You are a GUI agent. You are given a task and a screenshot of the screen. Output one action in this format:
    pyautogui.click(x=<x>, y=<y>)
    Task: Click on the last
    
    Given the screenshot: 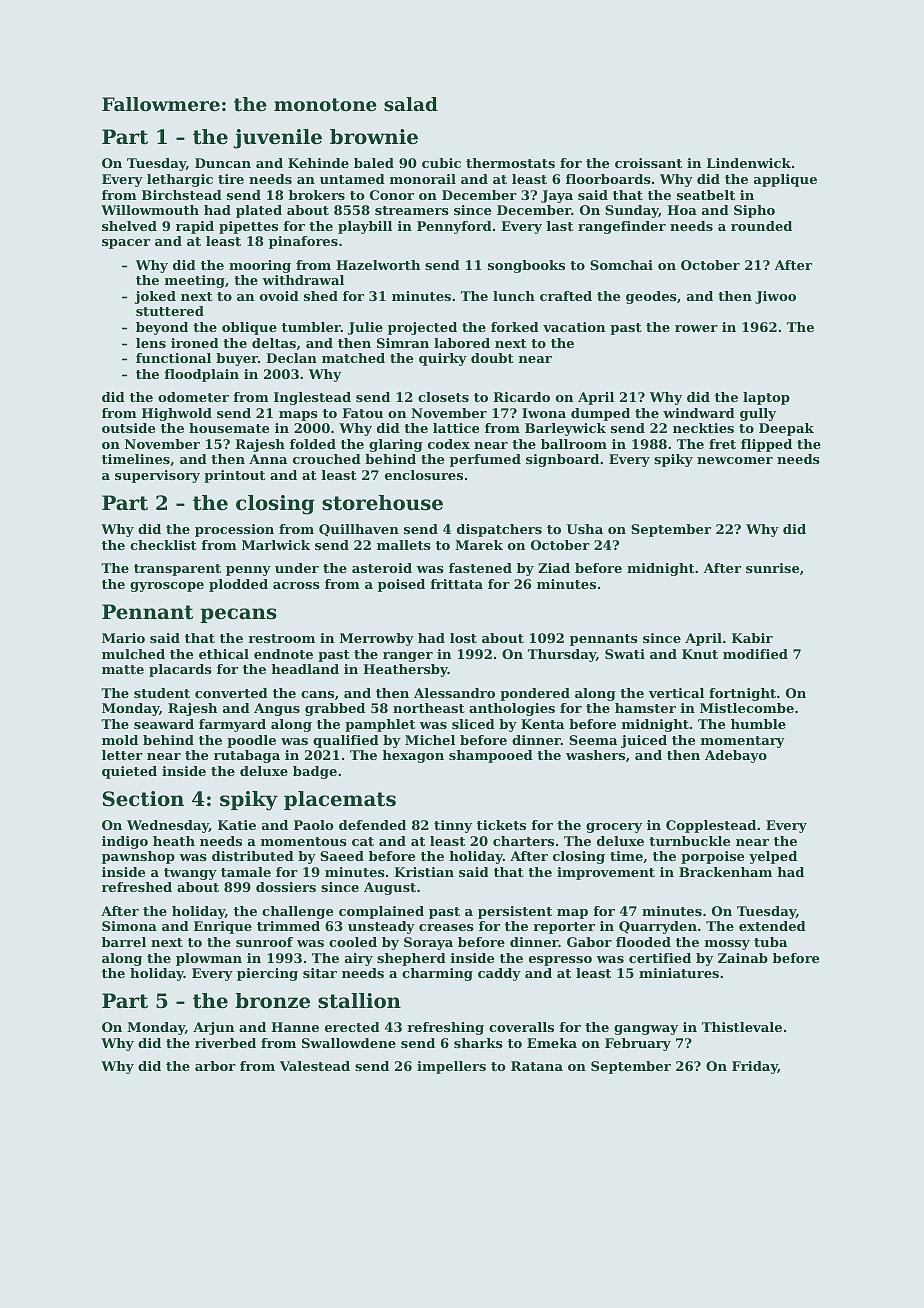 What is the action you would take?
    pyautogui.click(x=560, y=226)
